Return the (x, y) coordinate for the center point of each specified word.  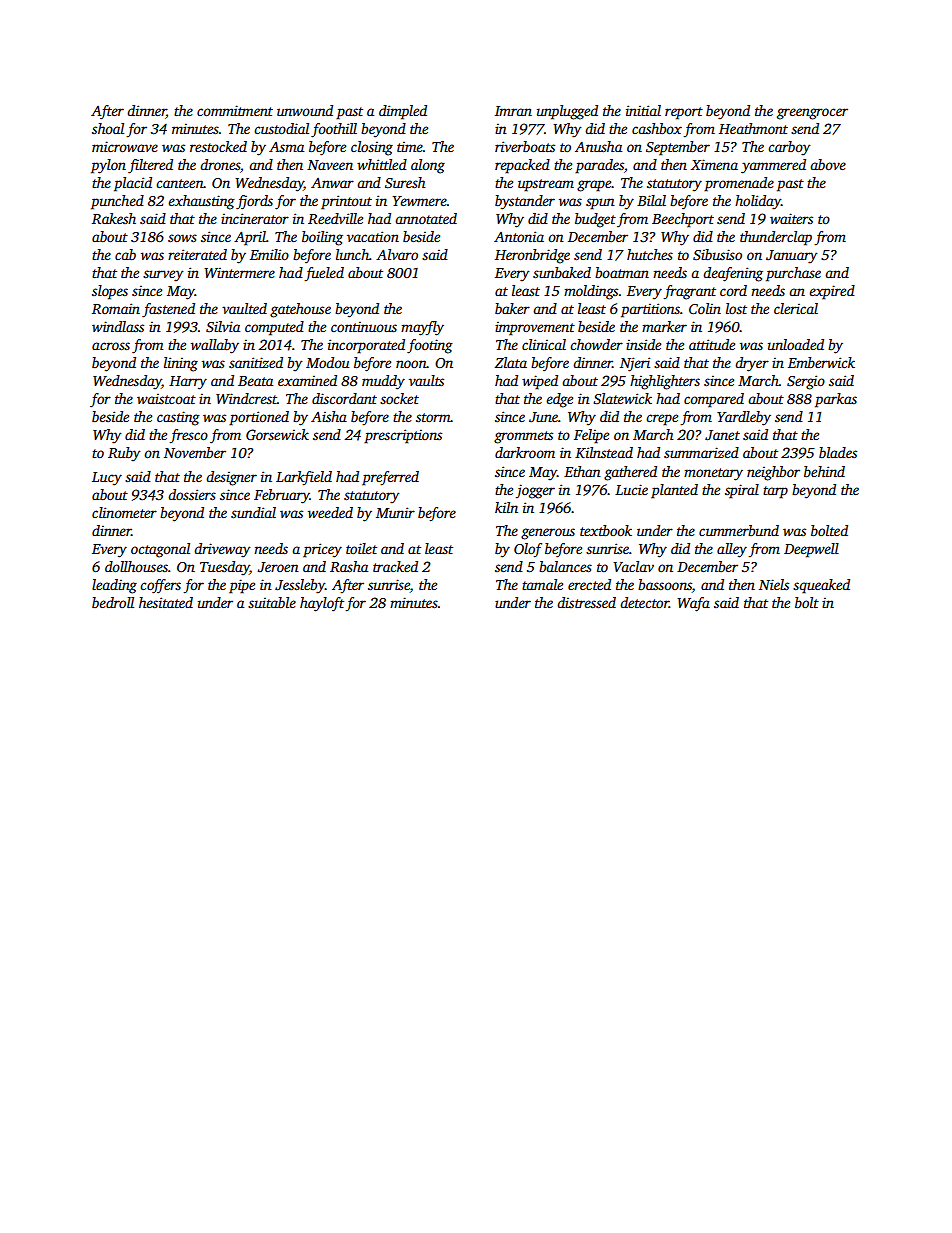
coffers (160, 586)
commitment (235, 110)
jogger (535, 491)
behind (824, 471)
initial (643, 110)
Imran (513, 111)
